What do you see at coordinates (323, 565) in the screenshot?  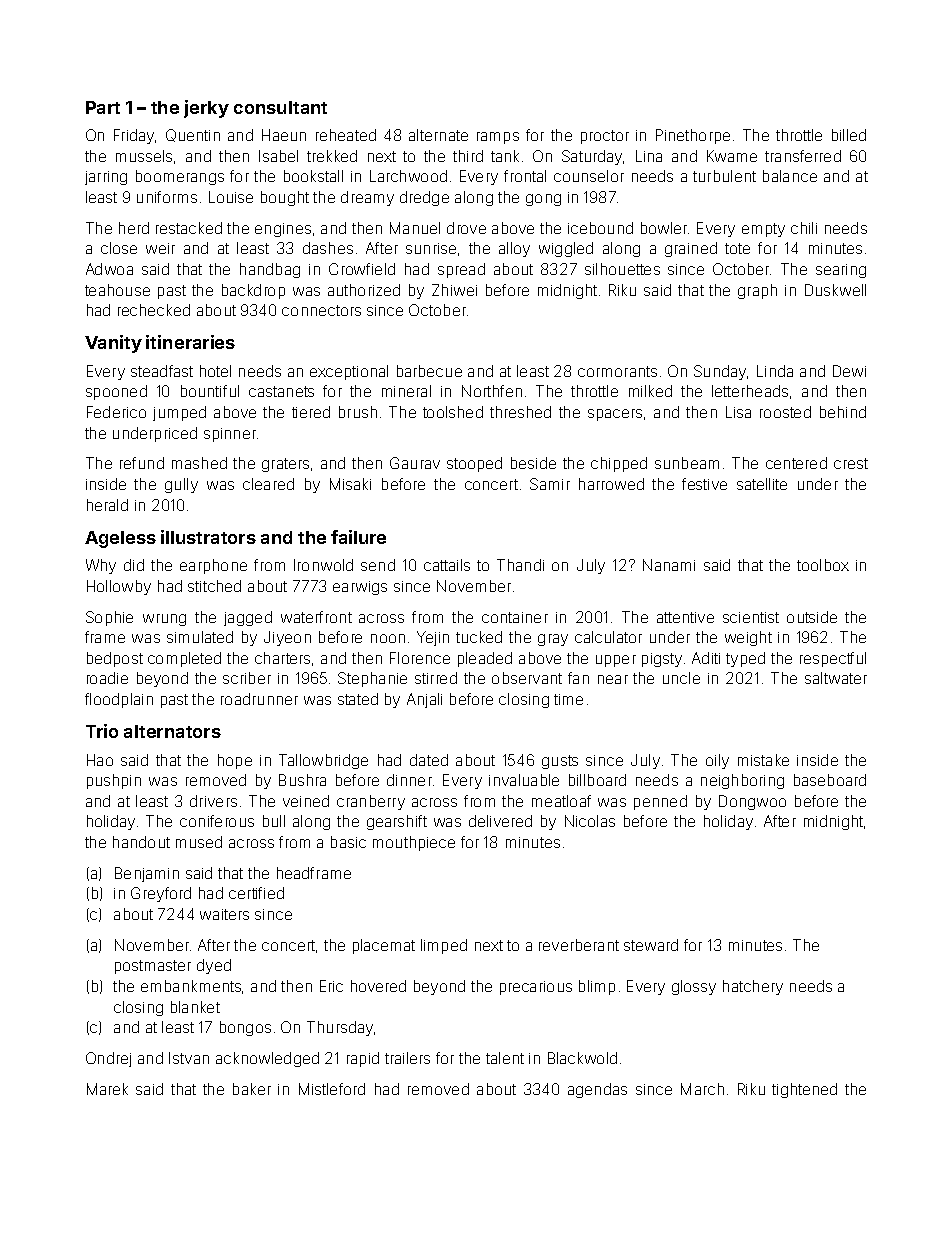 I see `Ironwold` at bounding box center [323, 565].
